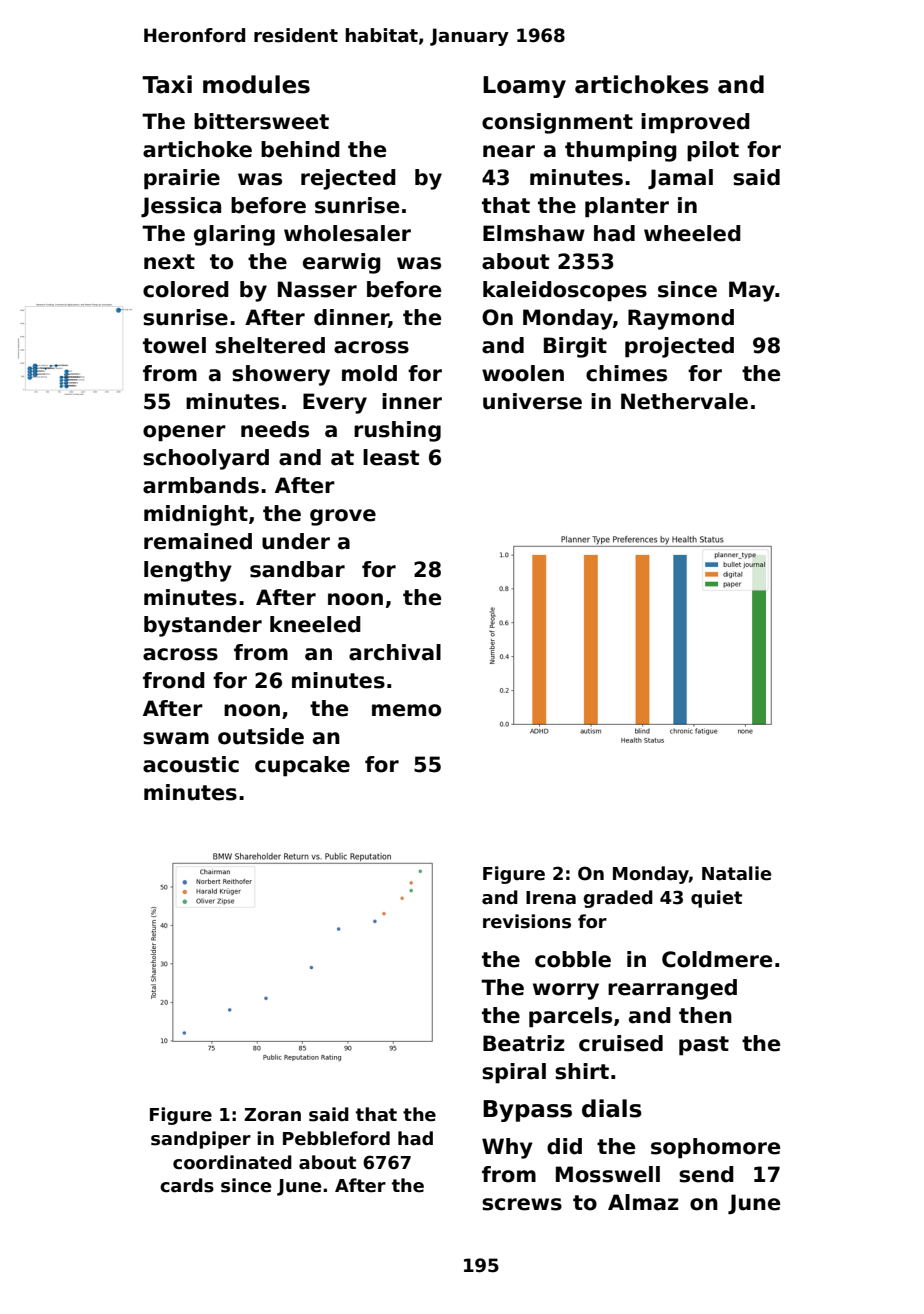  Describe the element at coordinates (684, 401) in the screenshot. I see `Nethervale` at that location.
